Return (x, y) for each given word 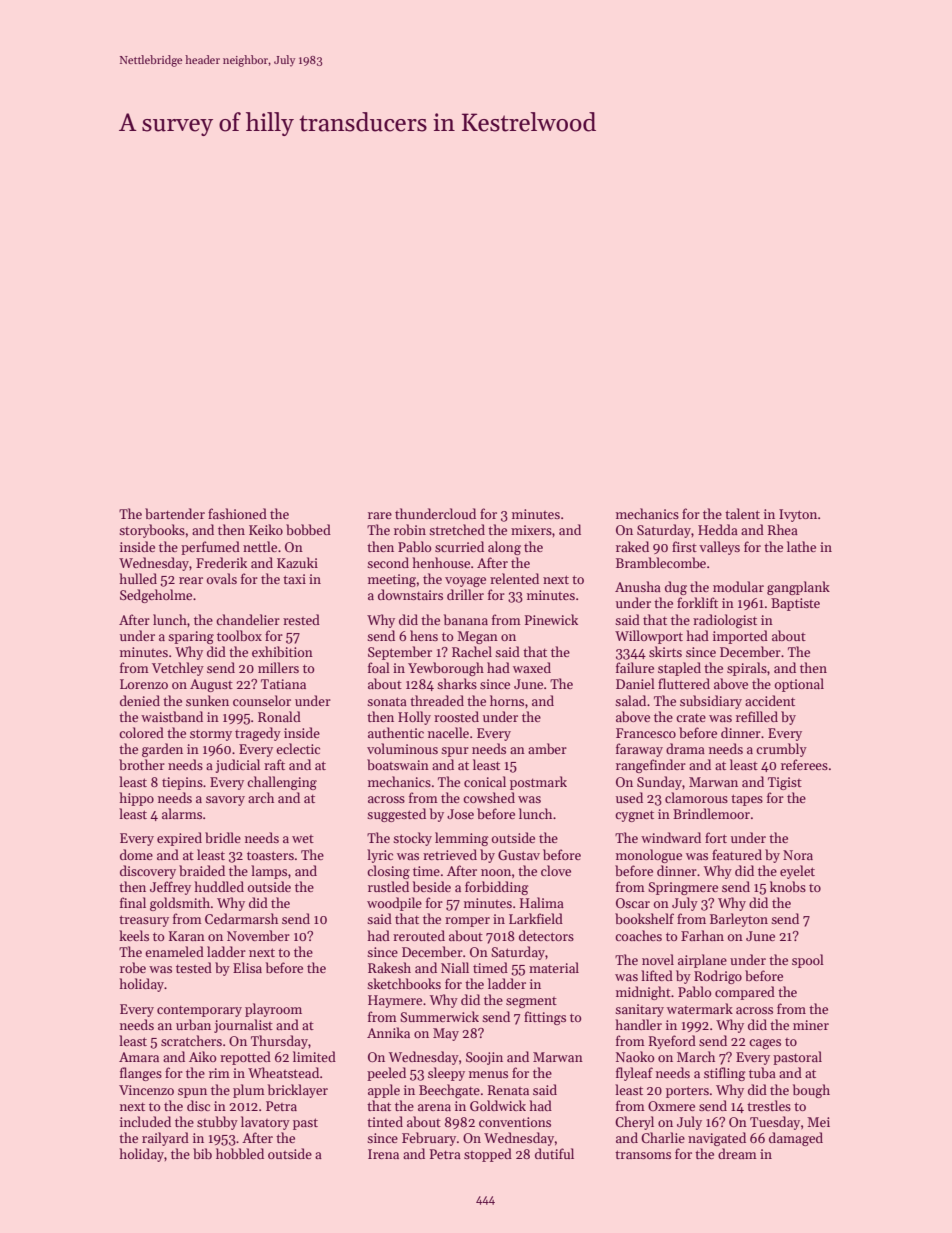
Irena (383, 1154)
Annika (388, 1032)
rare (380, 515)
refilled (757, 716)
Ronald (279, 716)
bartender (175, 513)
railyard (165, 1139)
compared (745, 993)
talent (742, 513)
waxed (532, 667)
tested (194, 967)
